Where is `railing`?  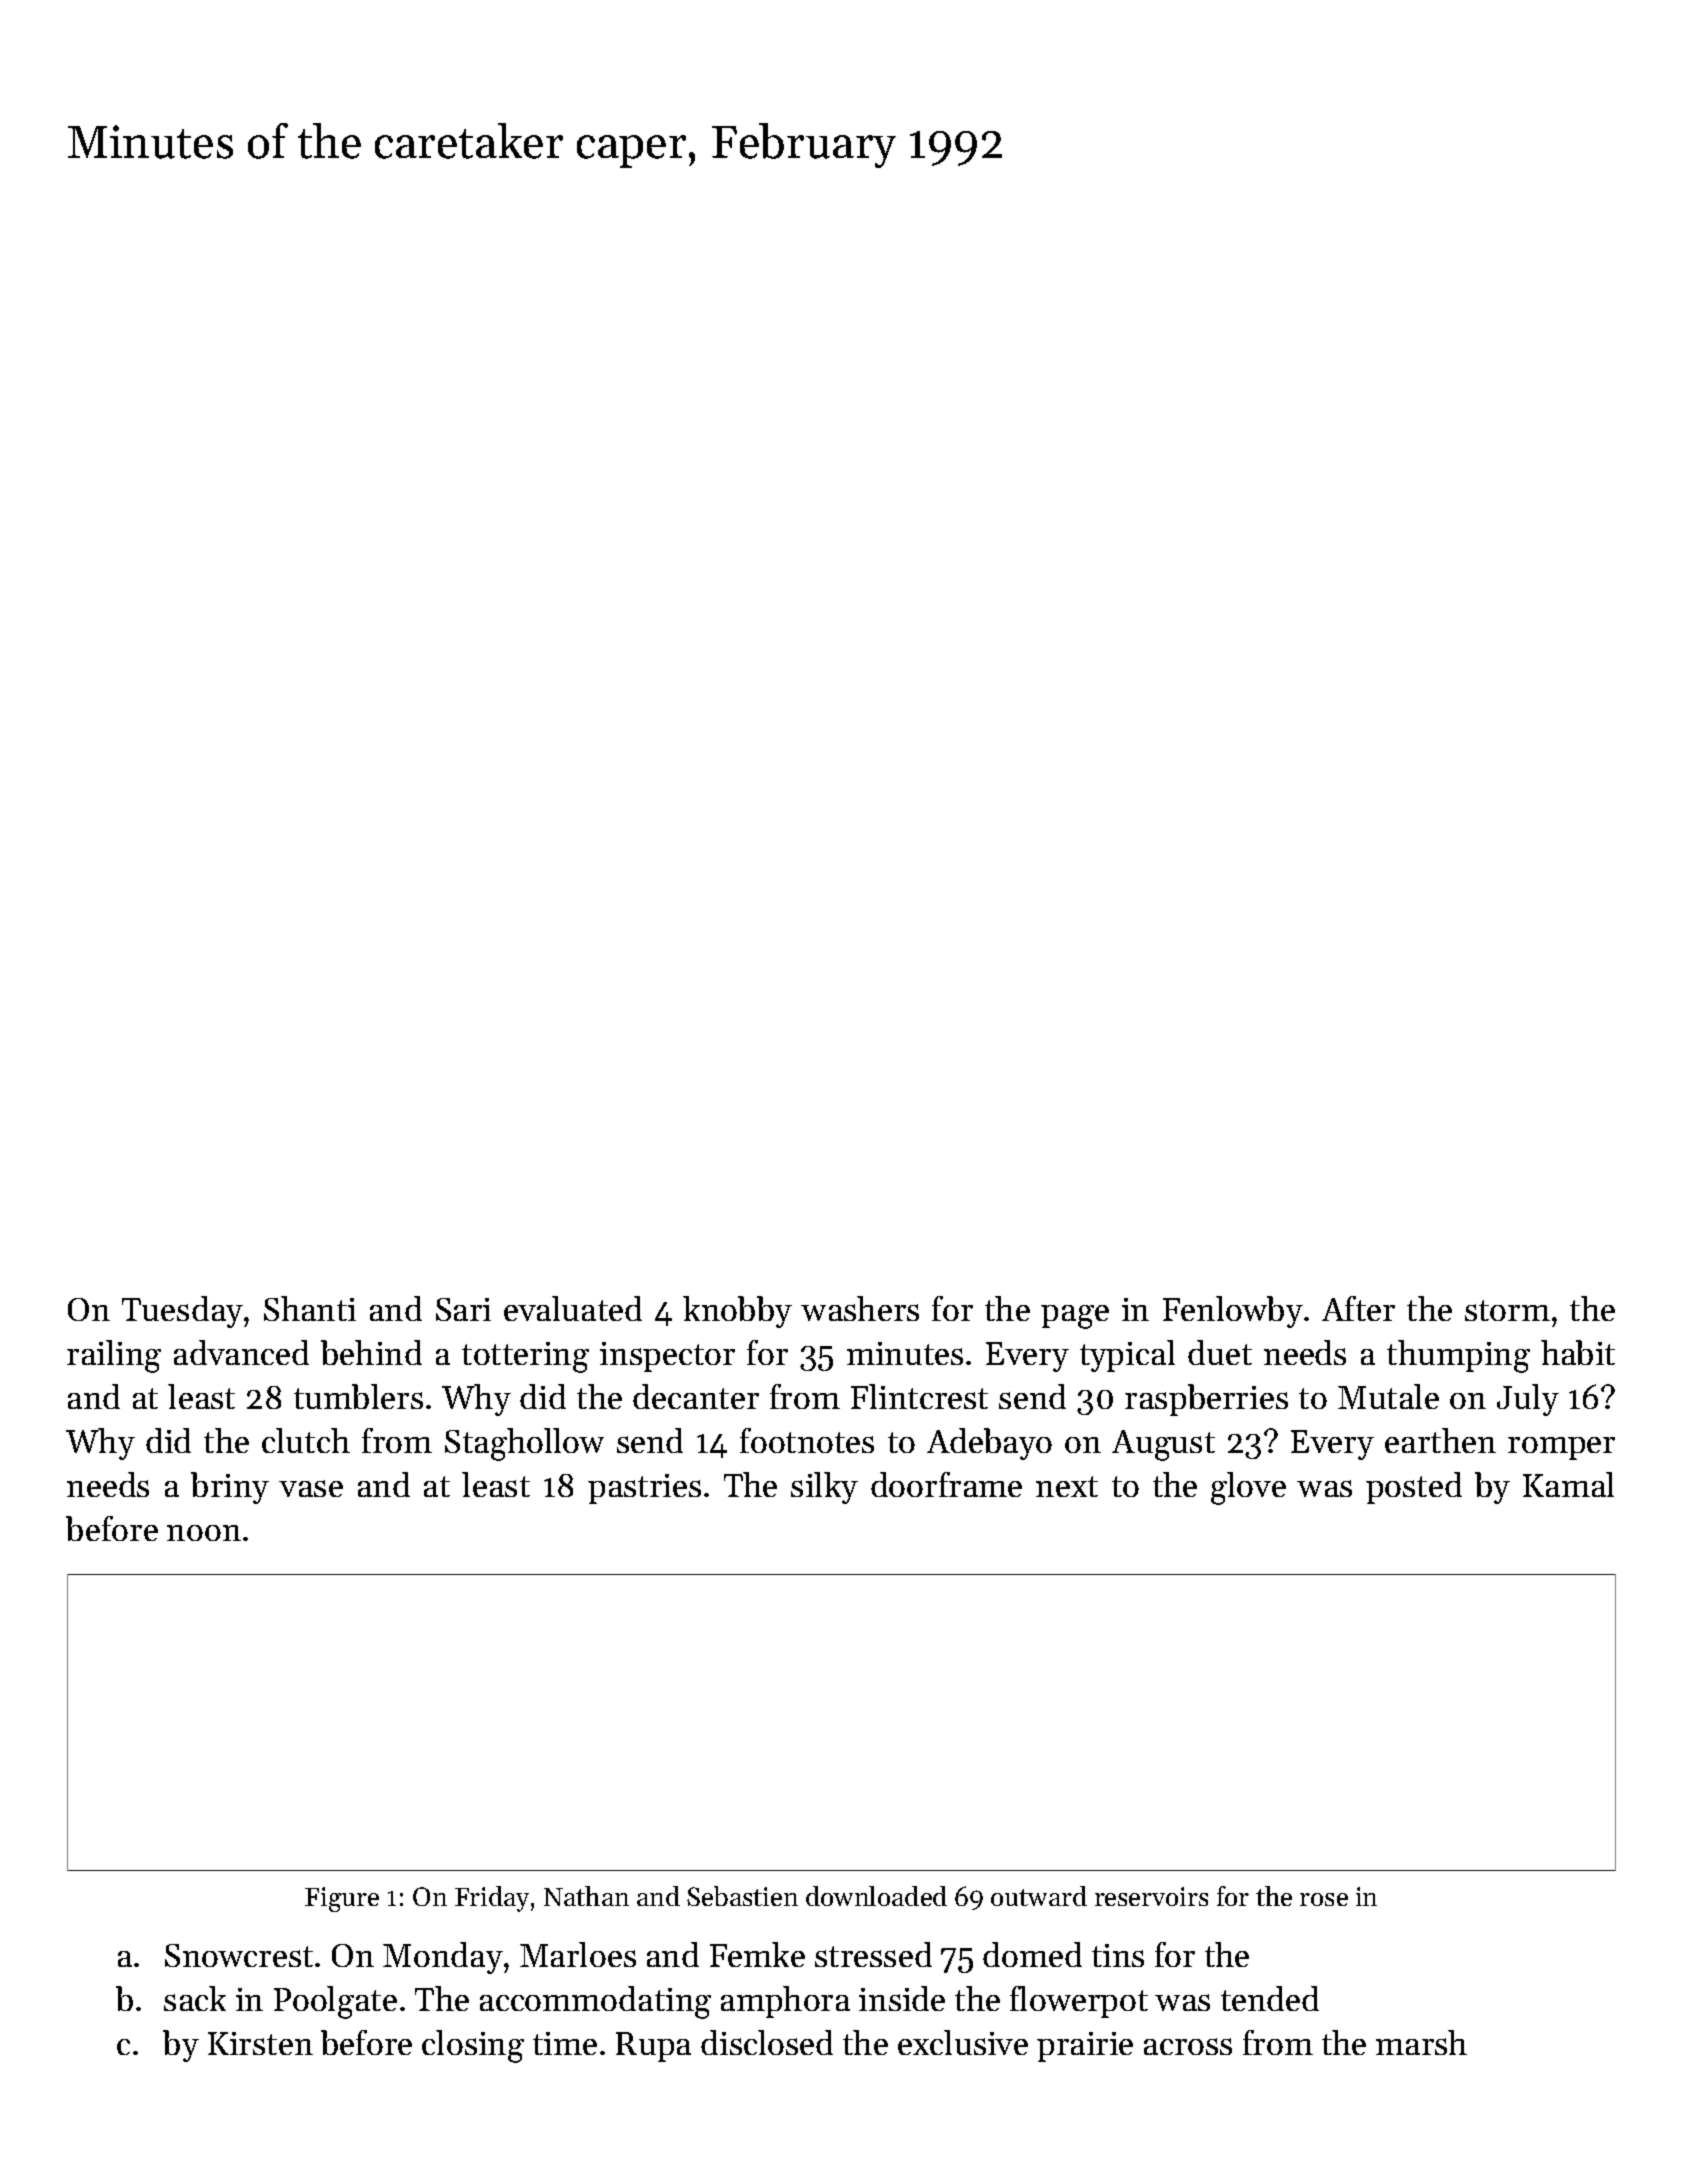
railing is located at coordinates (114, 1356).
